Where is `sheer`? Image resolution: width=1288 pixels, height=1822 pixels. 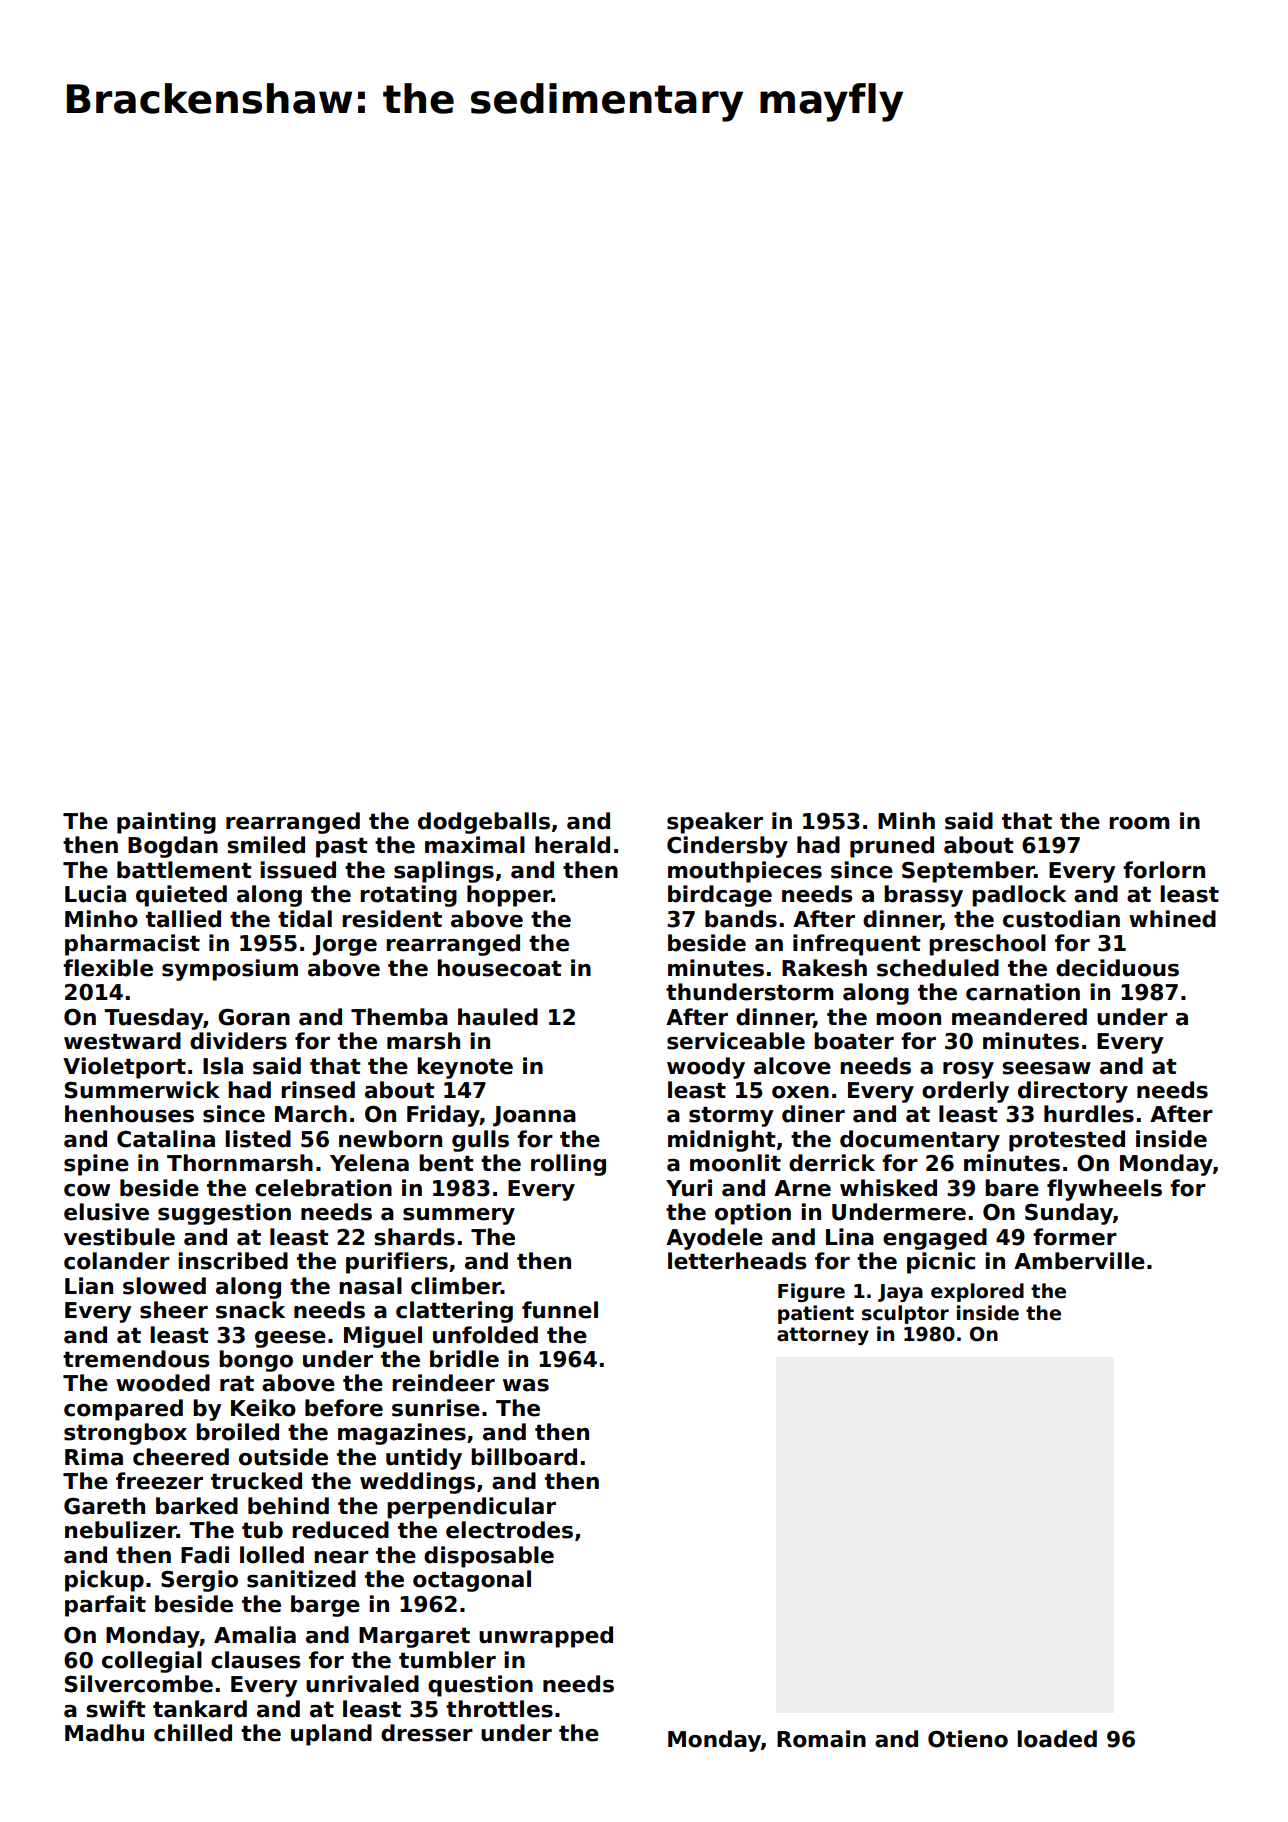 sheer is located at coordinates (174, 1310).
